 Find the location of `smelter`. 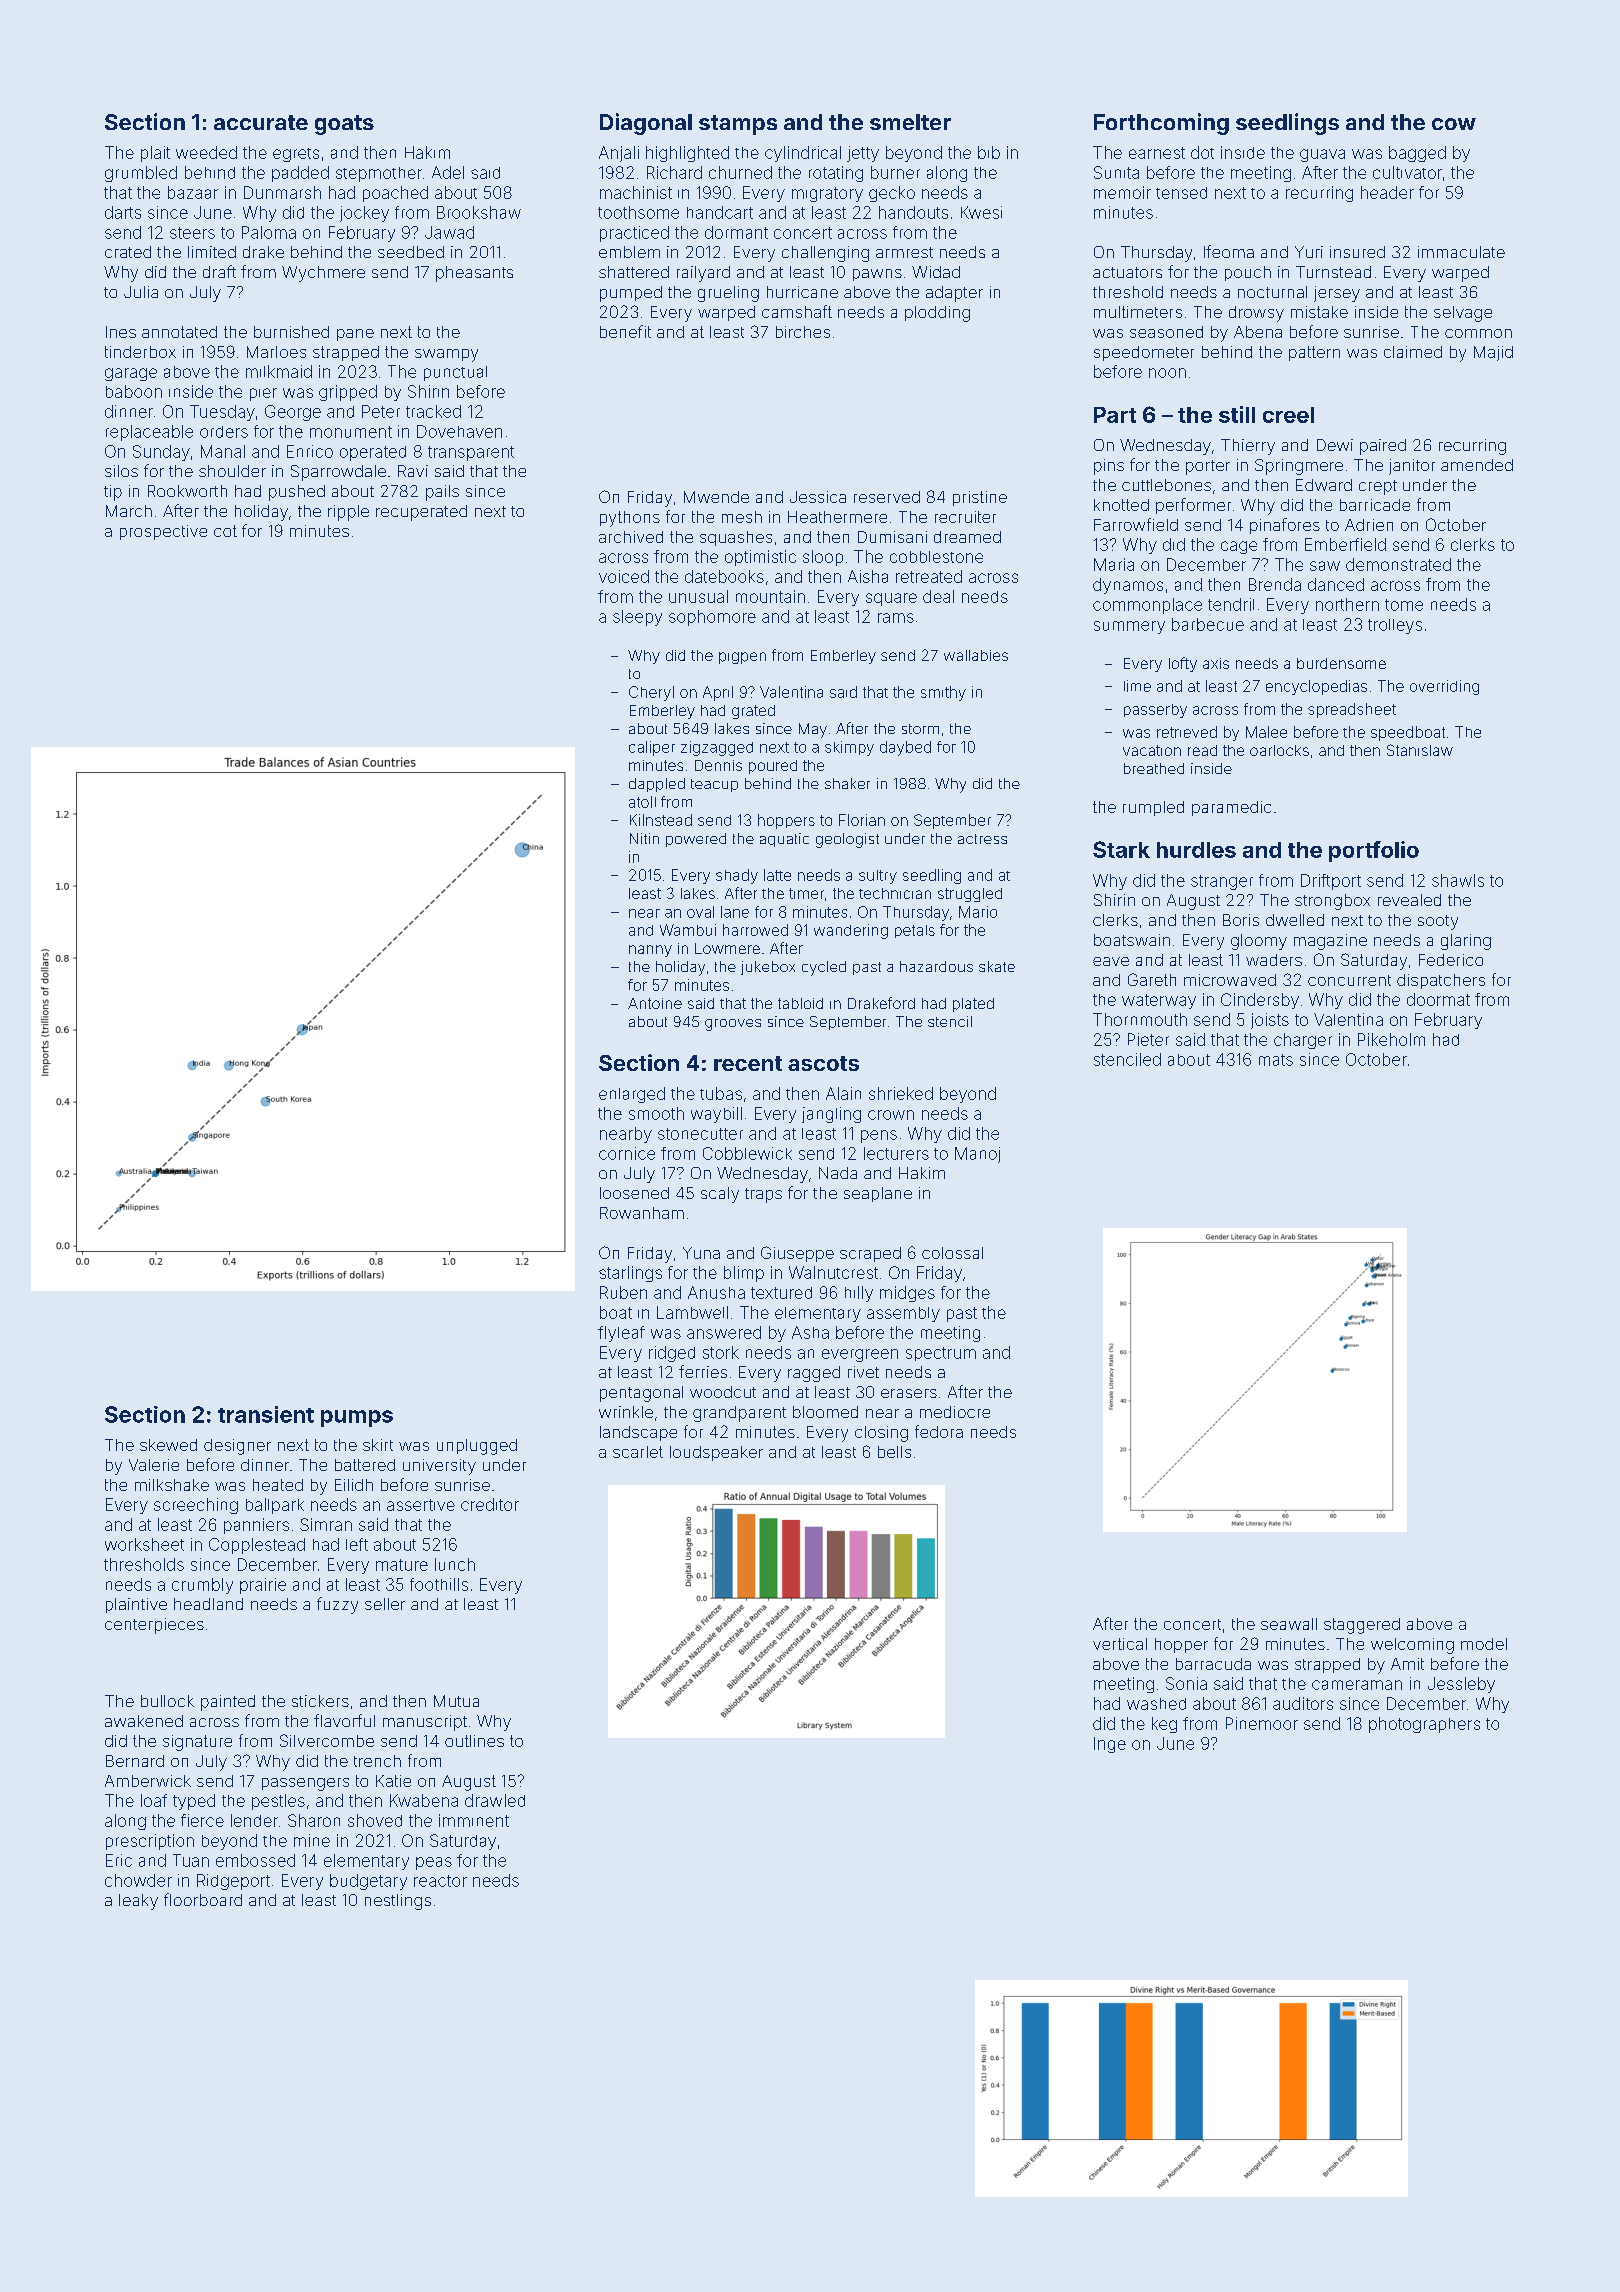

smelter is located at coordinates (910, 122).
